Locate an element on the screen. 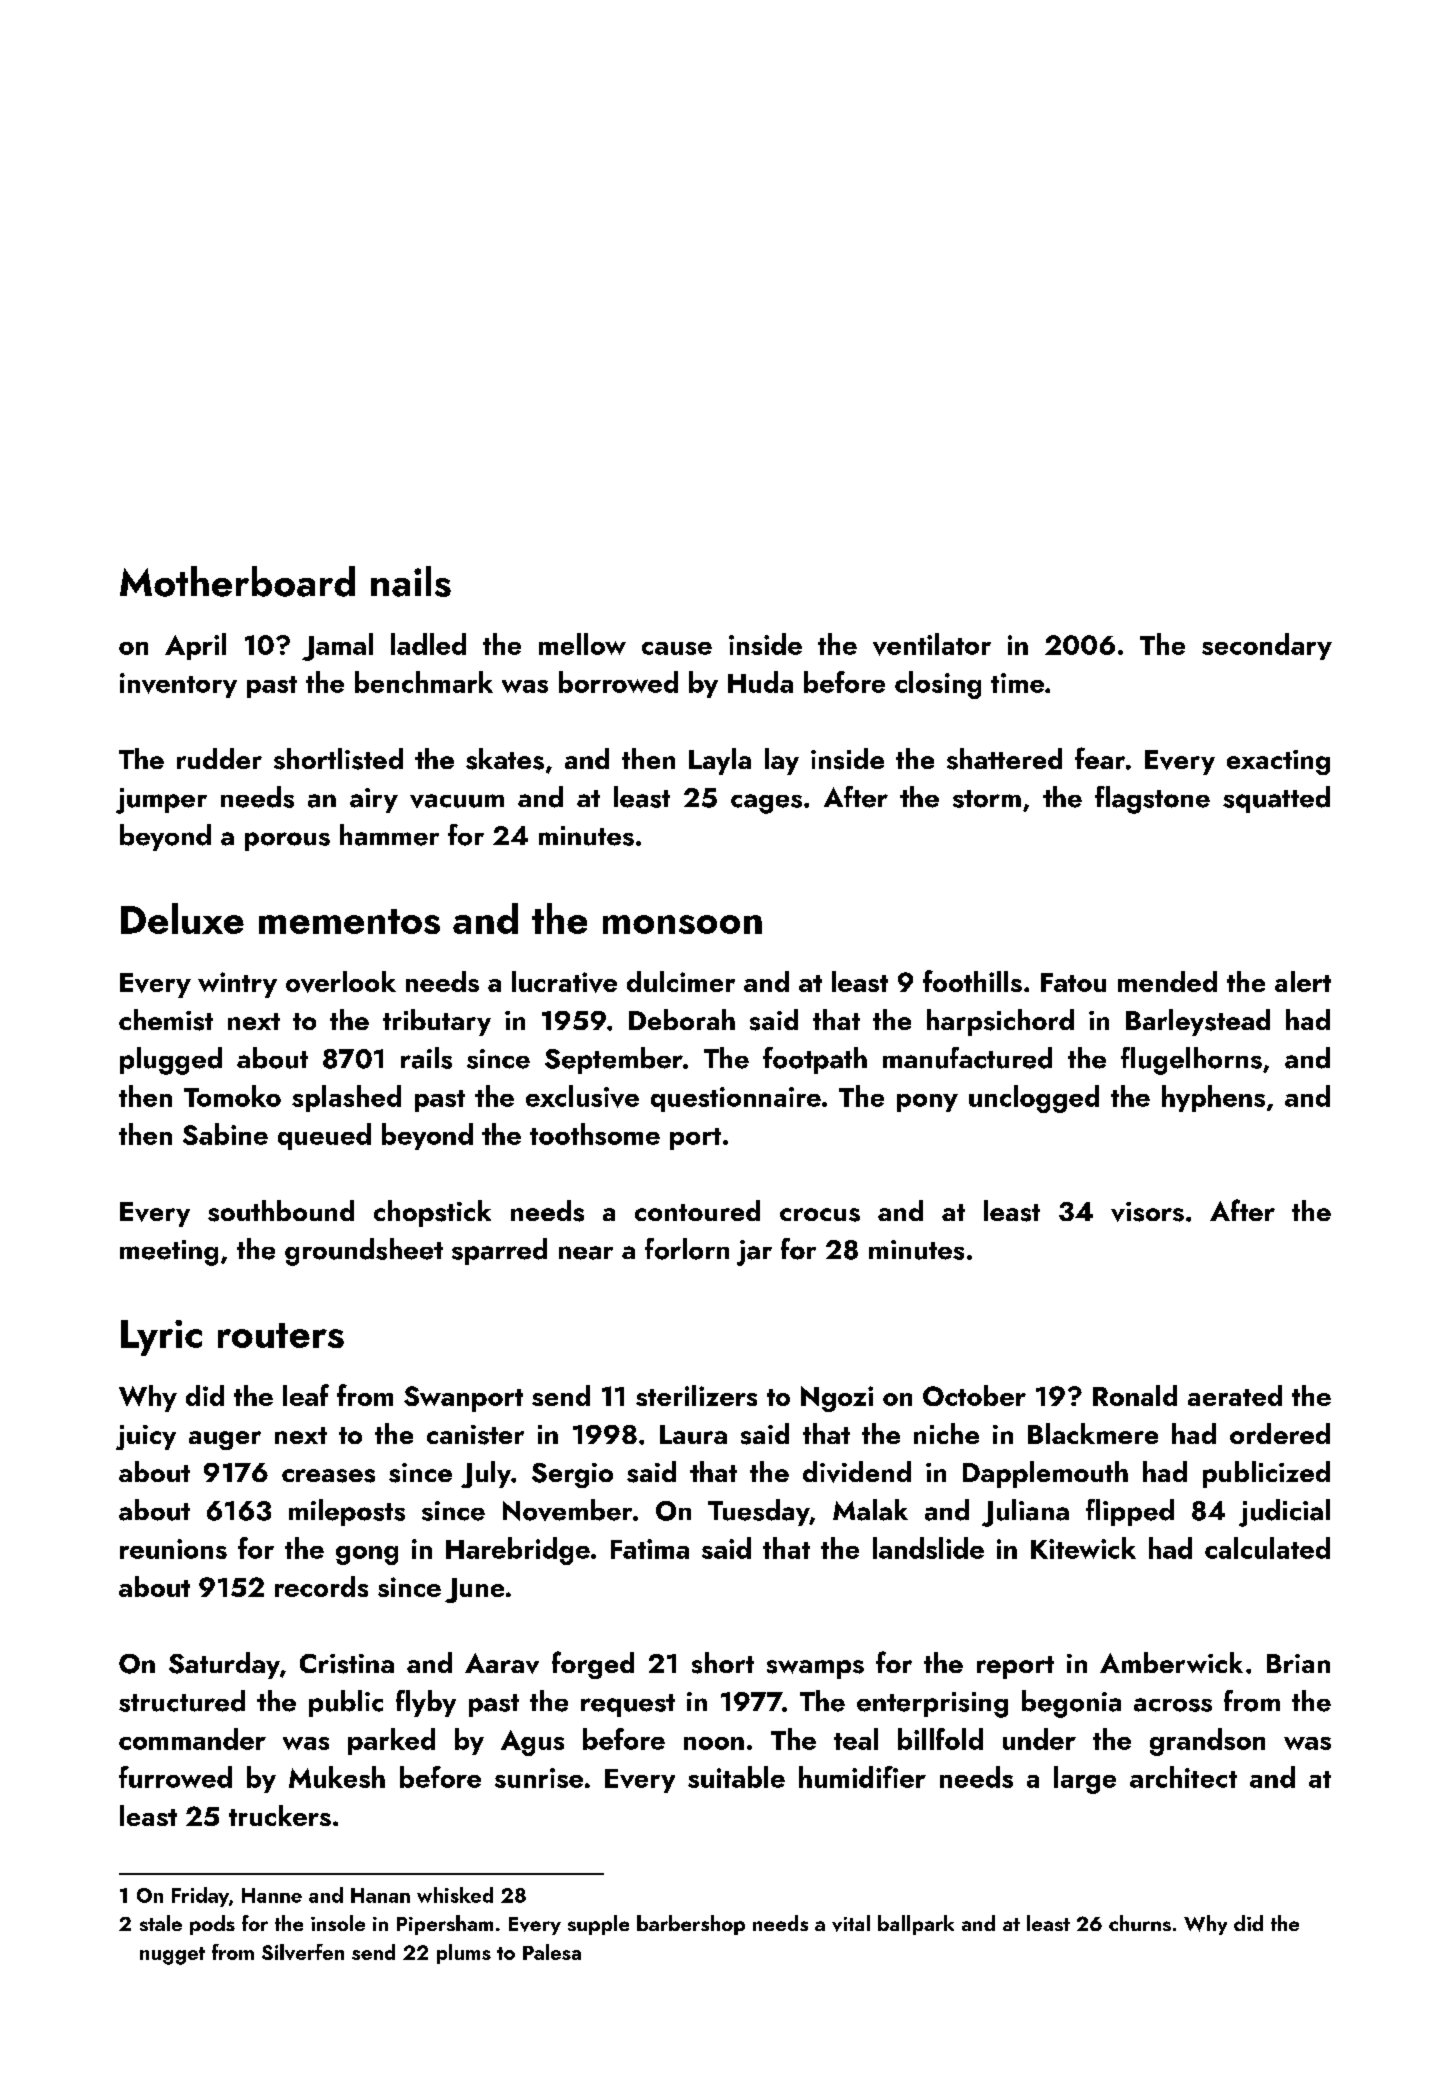 Image resolution: width=1450 pixels, height=2100 pixels. Huda is located at coordinates (760, 682).
